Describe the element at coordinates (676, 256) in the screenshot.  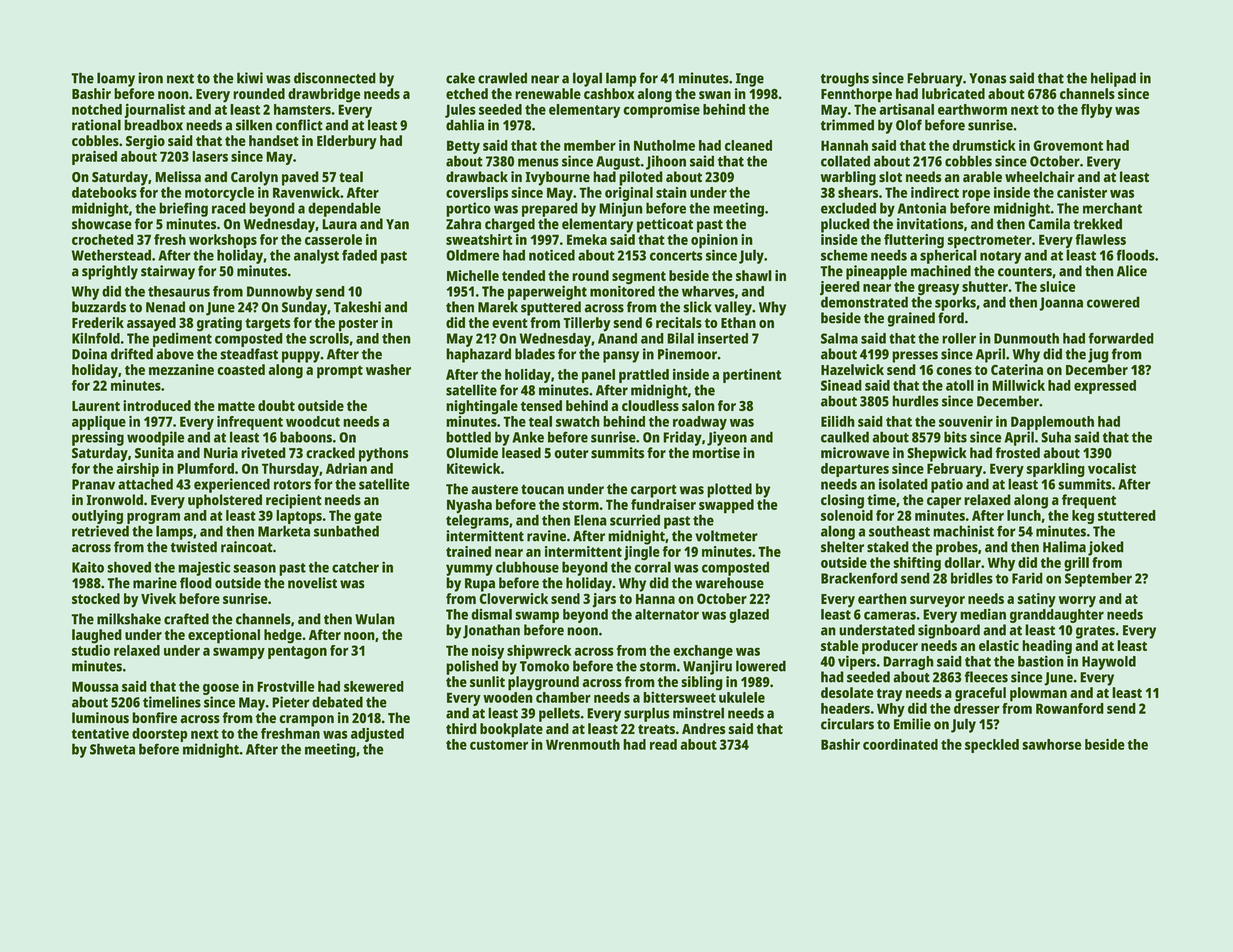
I see `concerts` at that location.
